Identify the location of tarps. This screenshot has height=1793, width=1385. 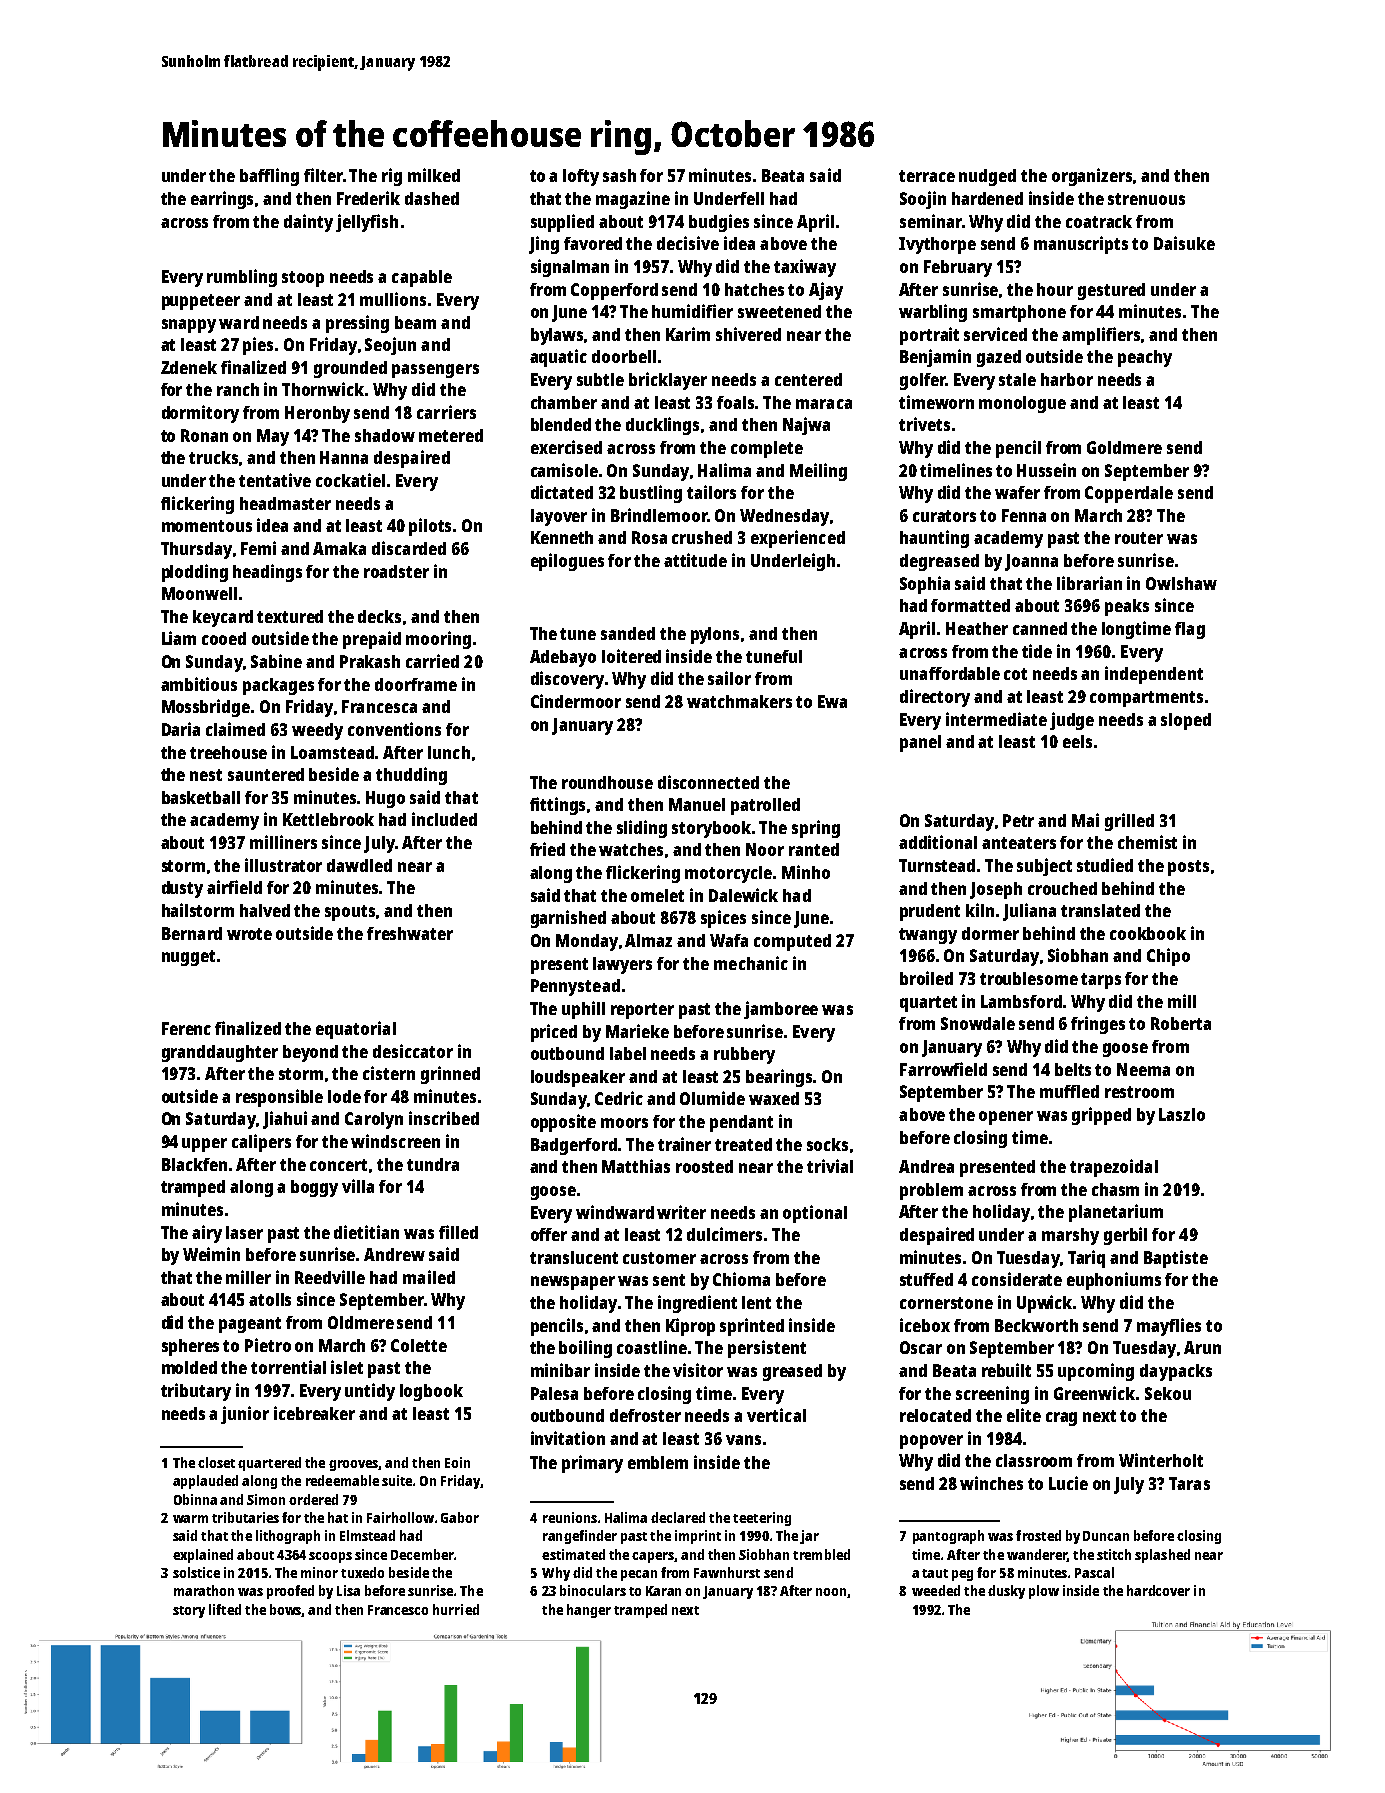
(1101, 981).
